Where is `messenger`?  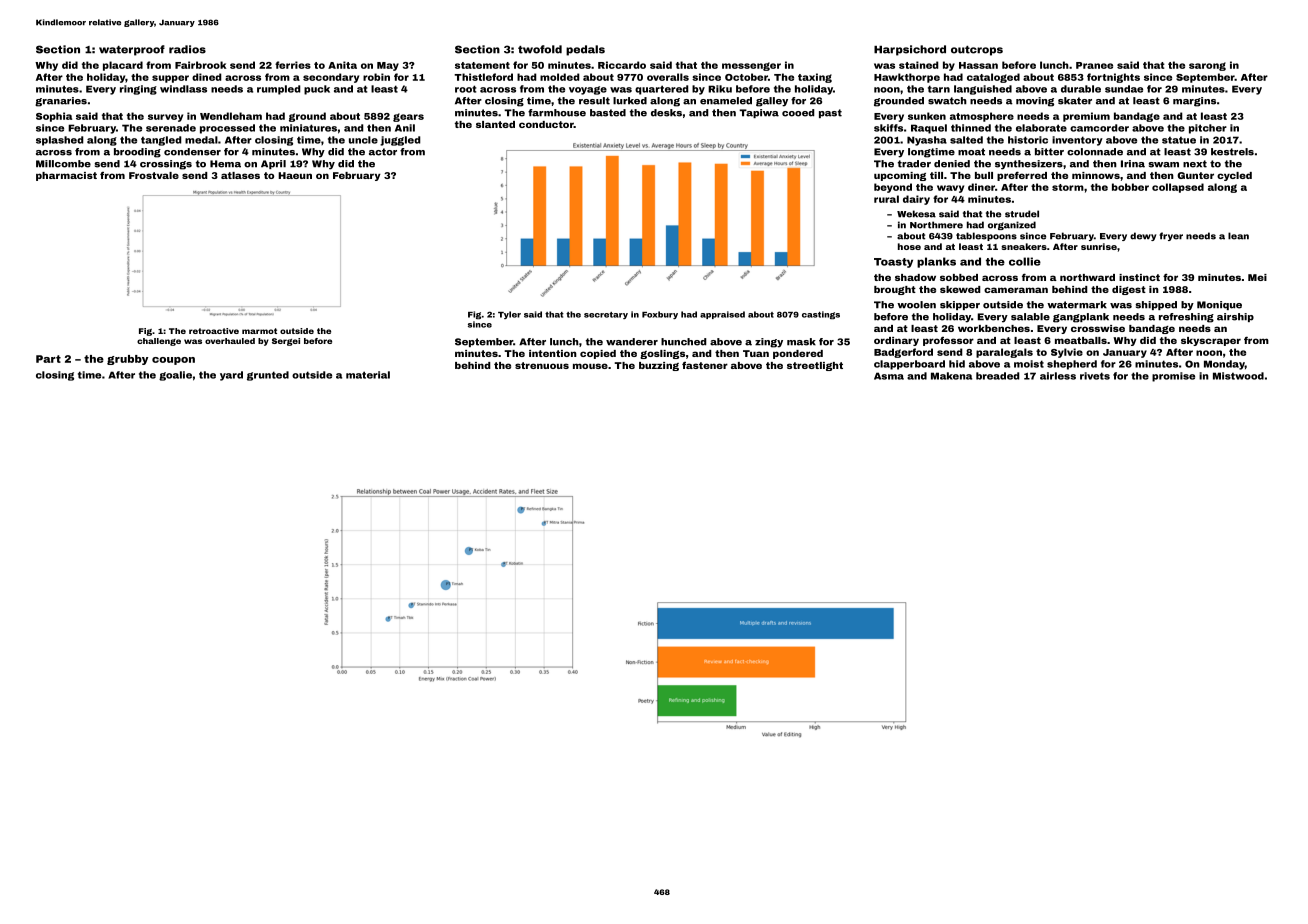 messenger is located at coordinates (751, 66).
